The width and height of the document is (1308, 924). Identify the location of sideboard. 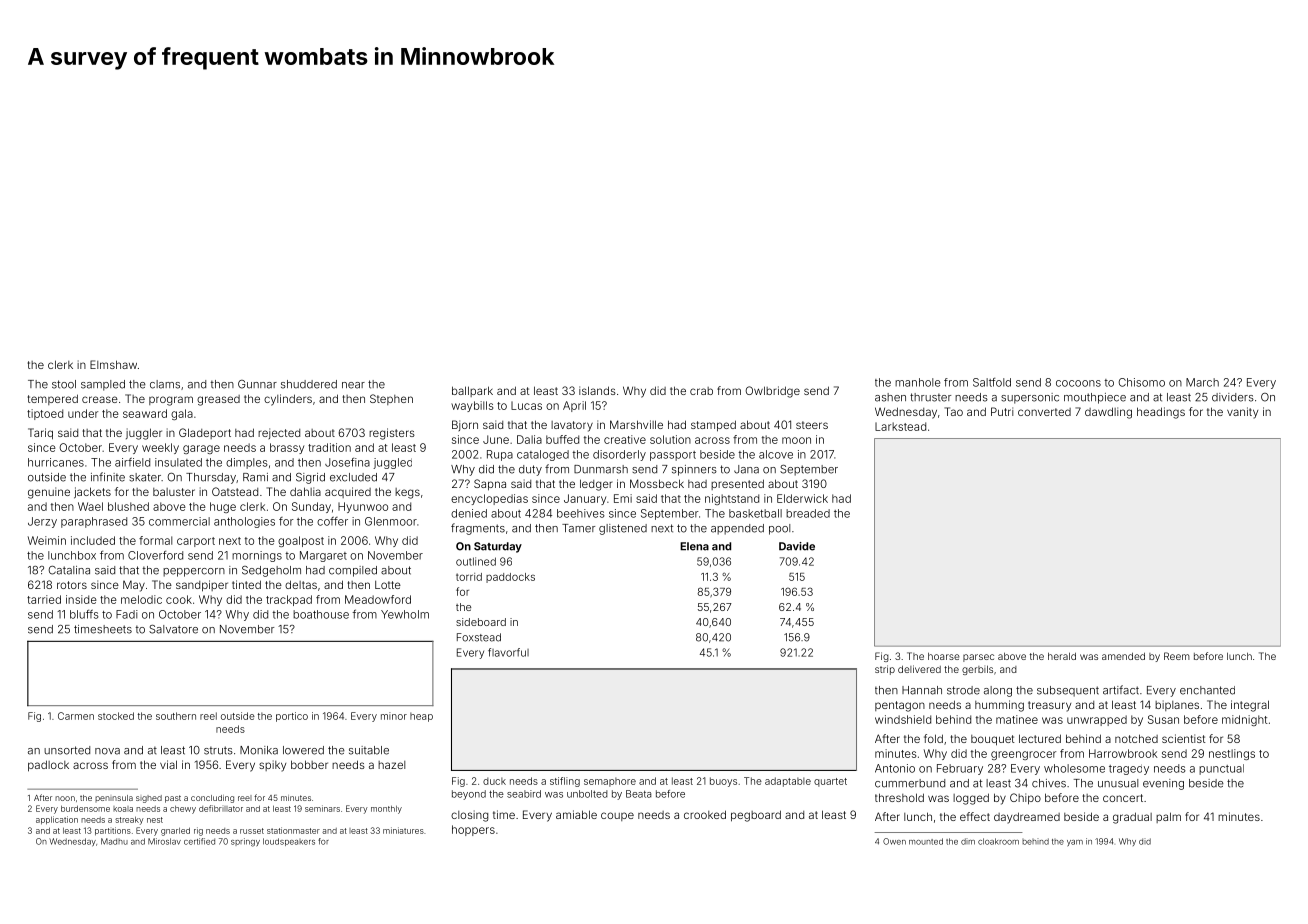
(481, 622).
